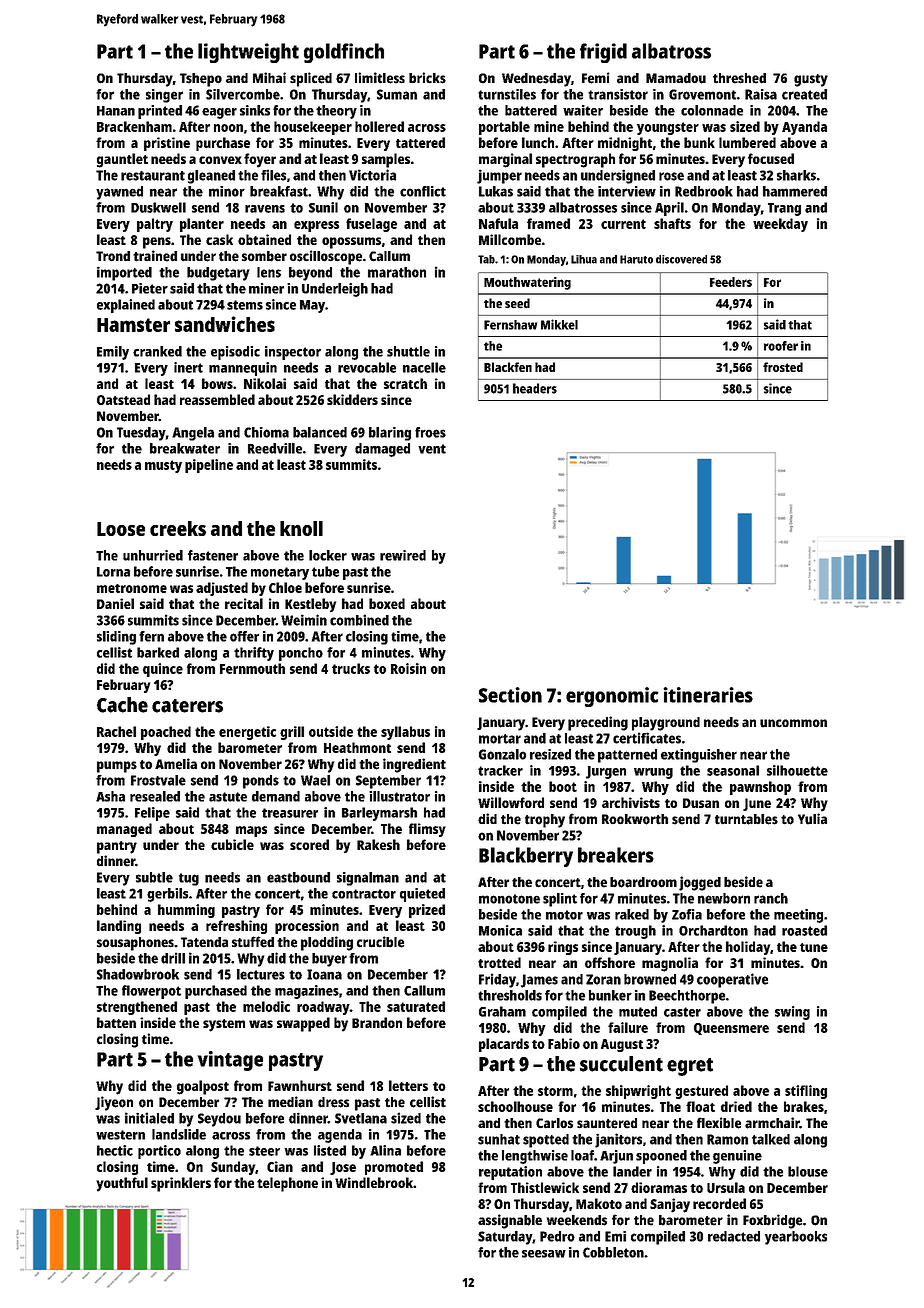 The image size is (924, 1308). I want to click on seesaw, so click(544, 1254).
